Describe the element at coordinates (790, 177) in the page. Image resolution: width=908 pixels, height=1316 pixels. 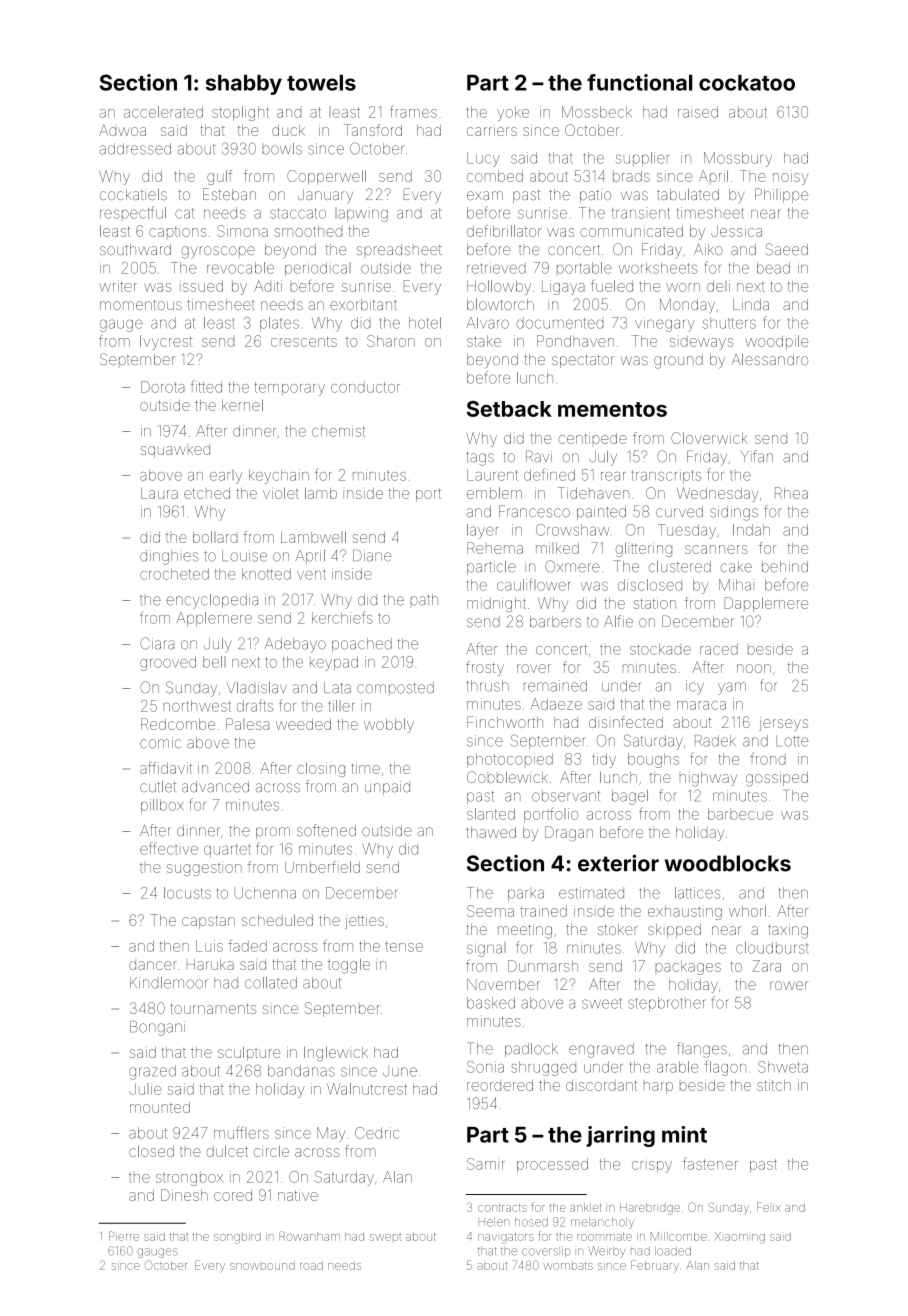
I see `noisy` at that location.
